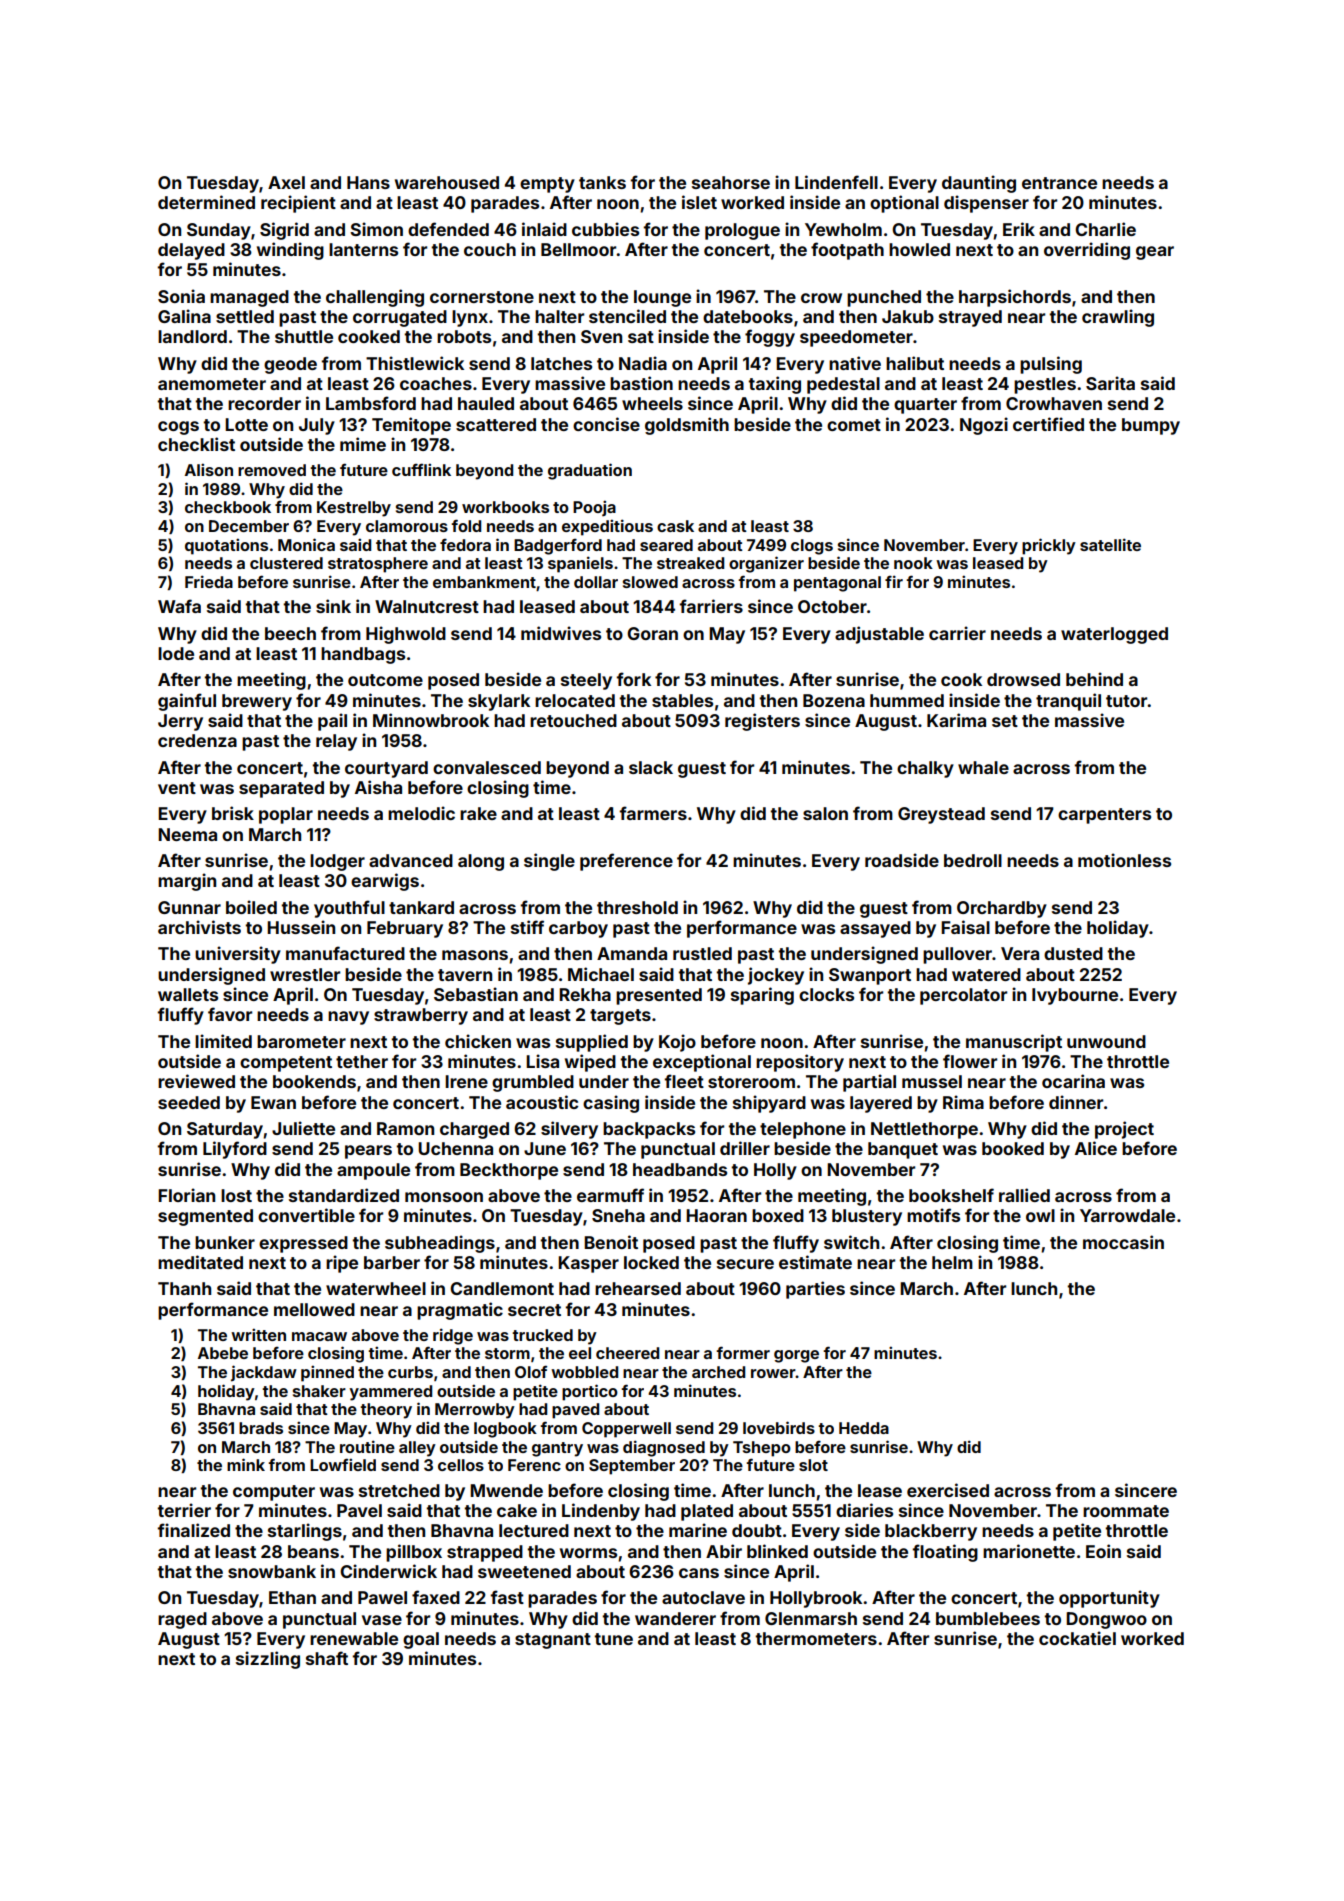 The height and width of the document is (1901, 1344). Describe the element at coordinates (836, 182) in the document. I see `Lindenfell` at that location.
